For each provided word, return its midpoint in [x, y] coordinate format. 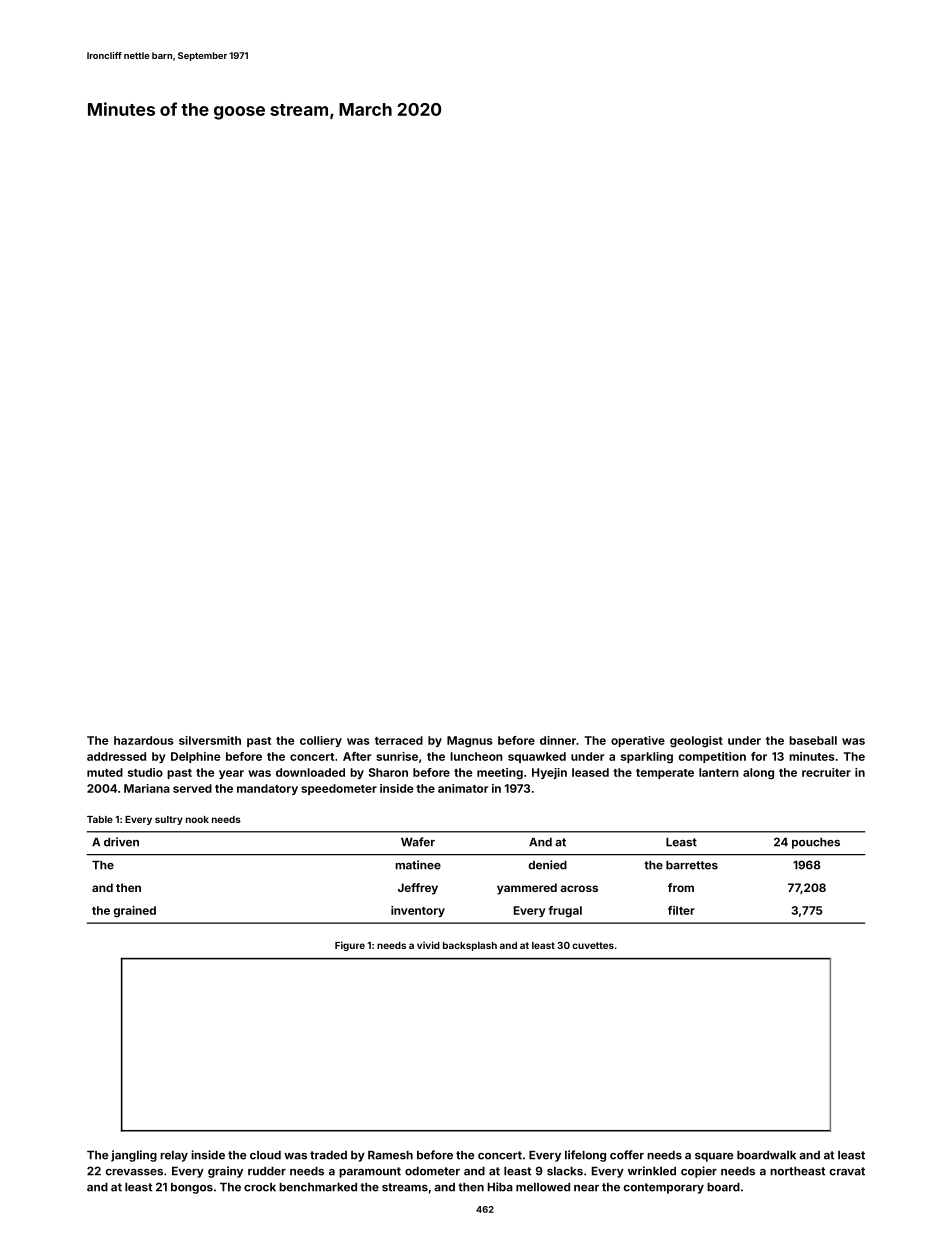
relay [174, 1156]
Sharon [388, 772]
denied [547, 865]
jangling [134, 1156]
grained [134, 911]
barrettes [692, 865]
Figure [350, 946]
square [714, 1157]
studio [145, 772]
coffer [627, 1155]
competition [712, 757]
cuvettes [593, 945]
